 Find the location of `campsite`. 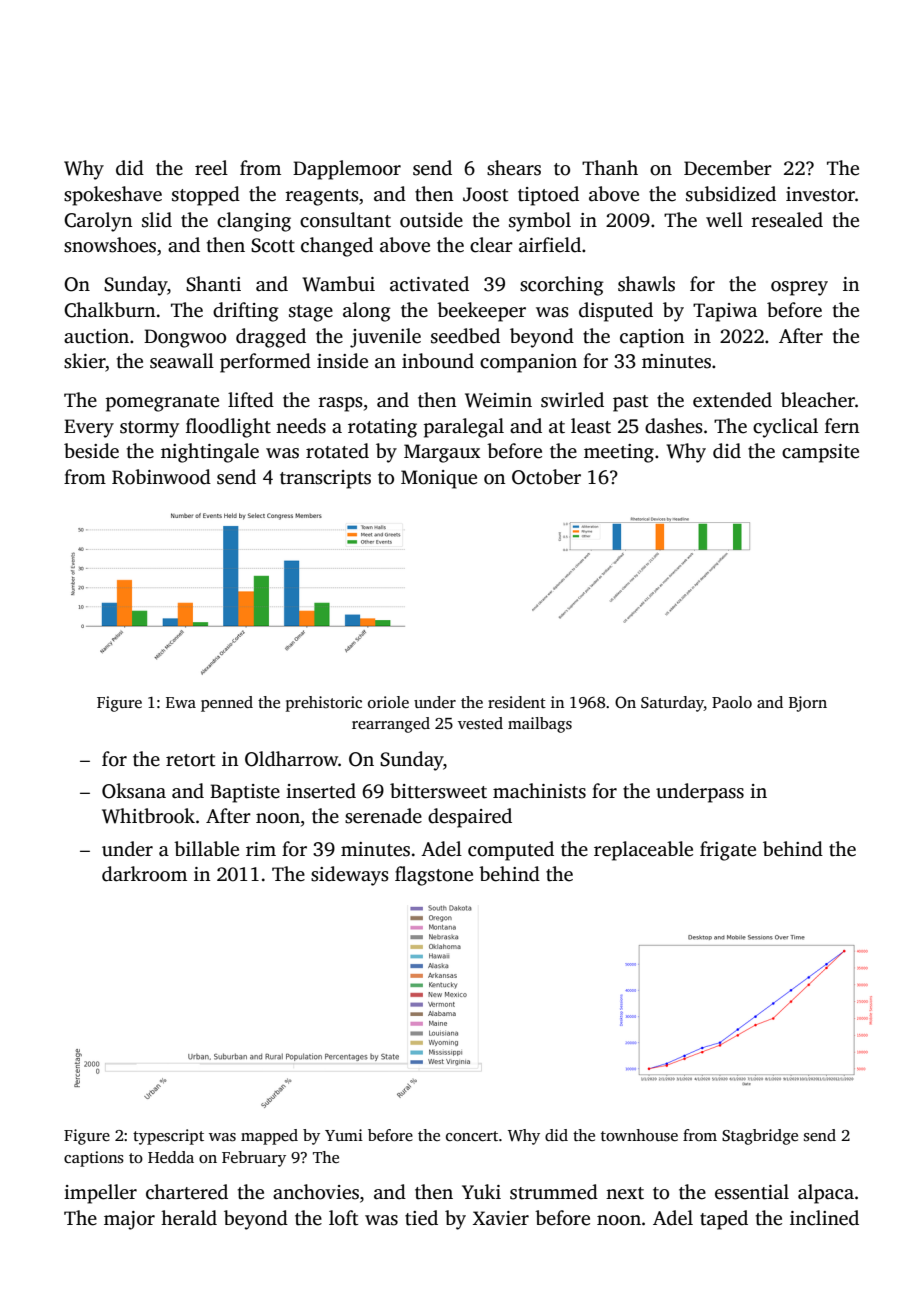

campsite is located at coordinates (820, 453).
